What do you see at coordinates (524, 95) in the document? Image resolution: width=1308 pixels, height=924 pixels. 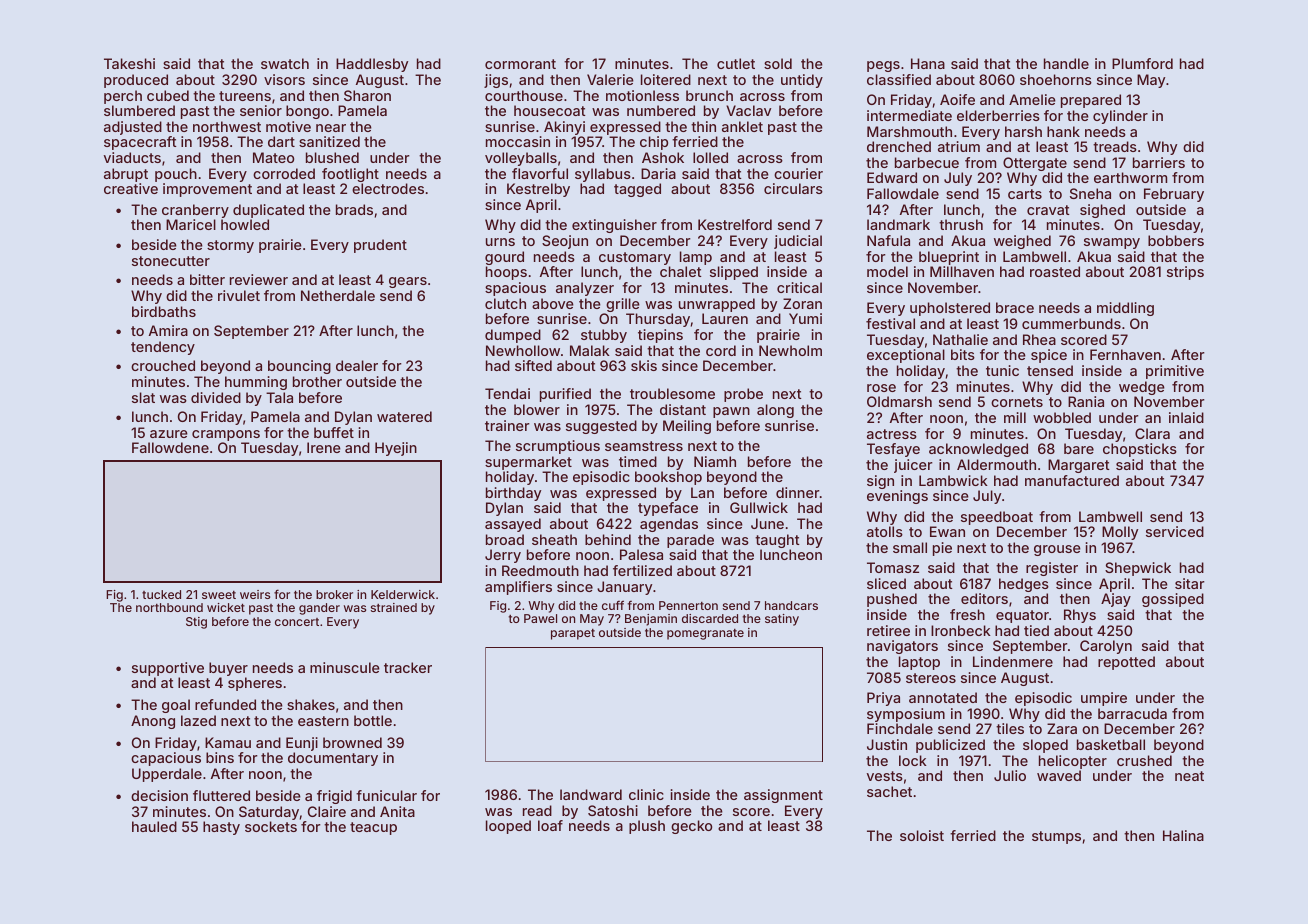 I see `courthouse` at bounding box center [524, 95].
